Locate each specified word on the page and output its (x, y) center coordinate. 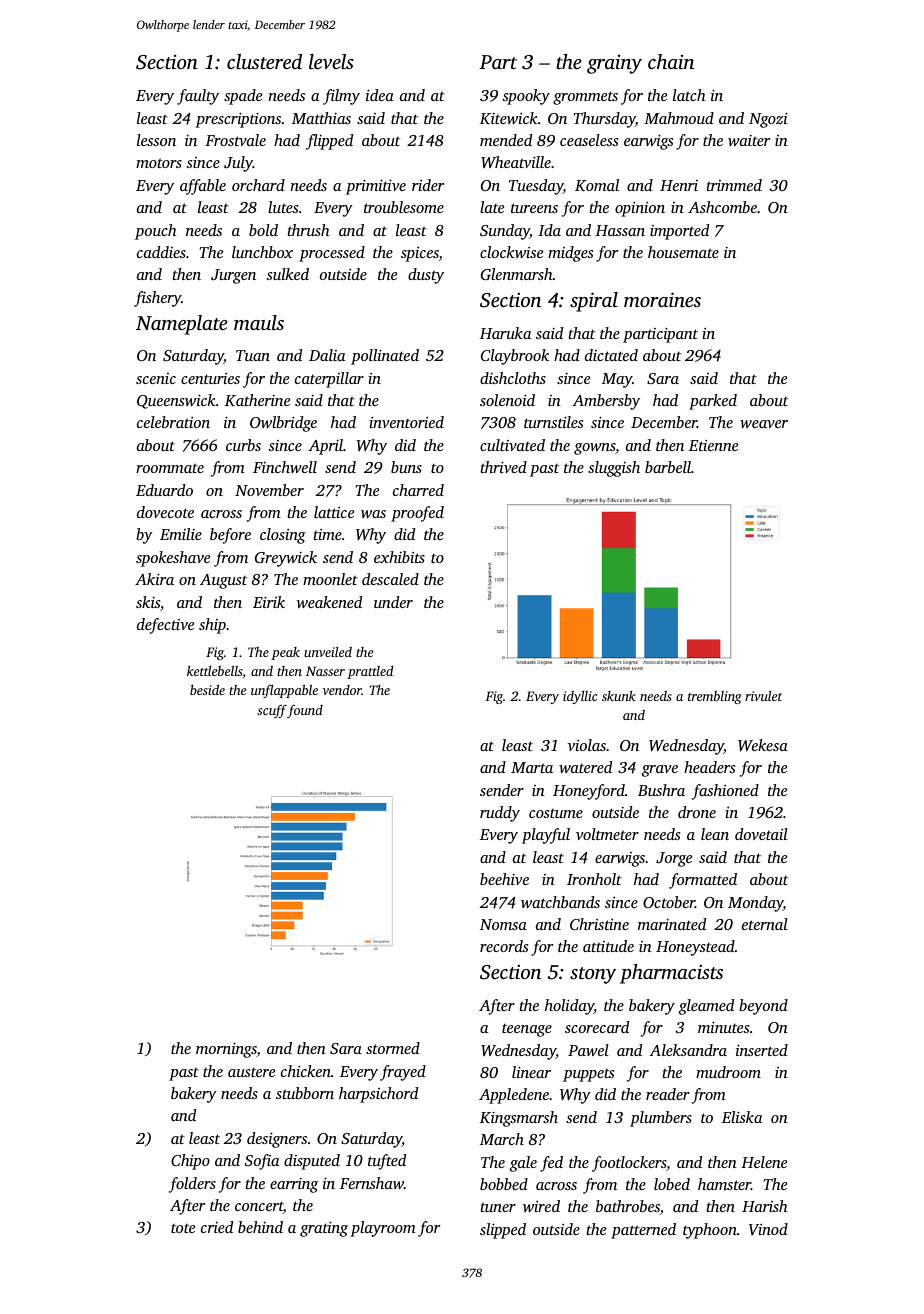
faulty (198, 97)
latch (689, 95)
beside (207, 690)
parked (713, 402)
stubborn (305, 1093)
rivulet (763, 696)
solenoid (507, 400)
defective (165, 626)
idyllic (580, 697)
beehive (504, 879)
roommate (170, 468)
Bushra (661, 790)
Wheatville (516, 162)
